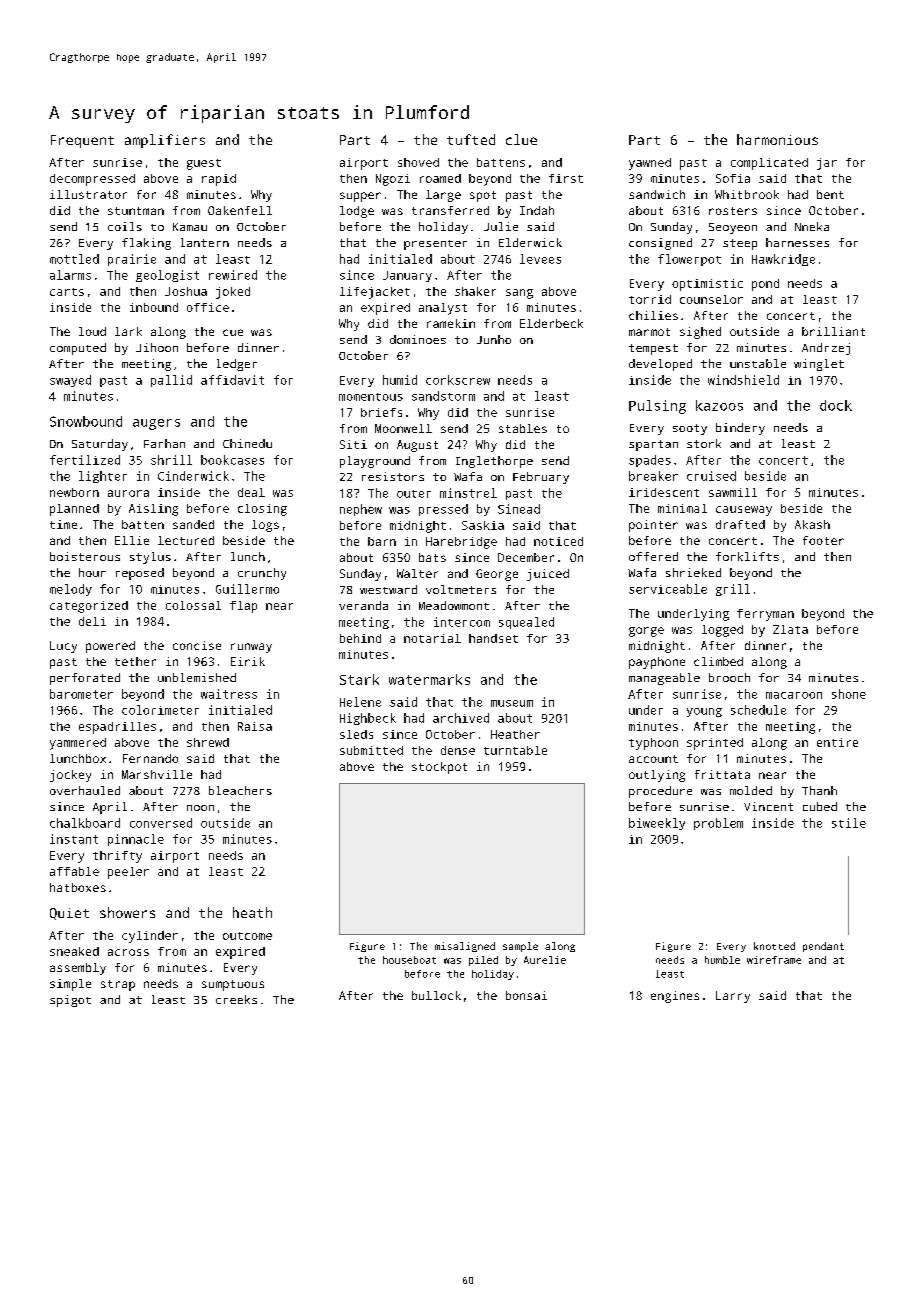 The width and height of the screenshot is (924, 1308). I want to click on Highbeck, so click(368, 719).
